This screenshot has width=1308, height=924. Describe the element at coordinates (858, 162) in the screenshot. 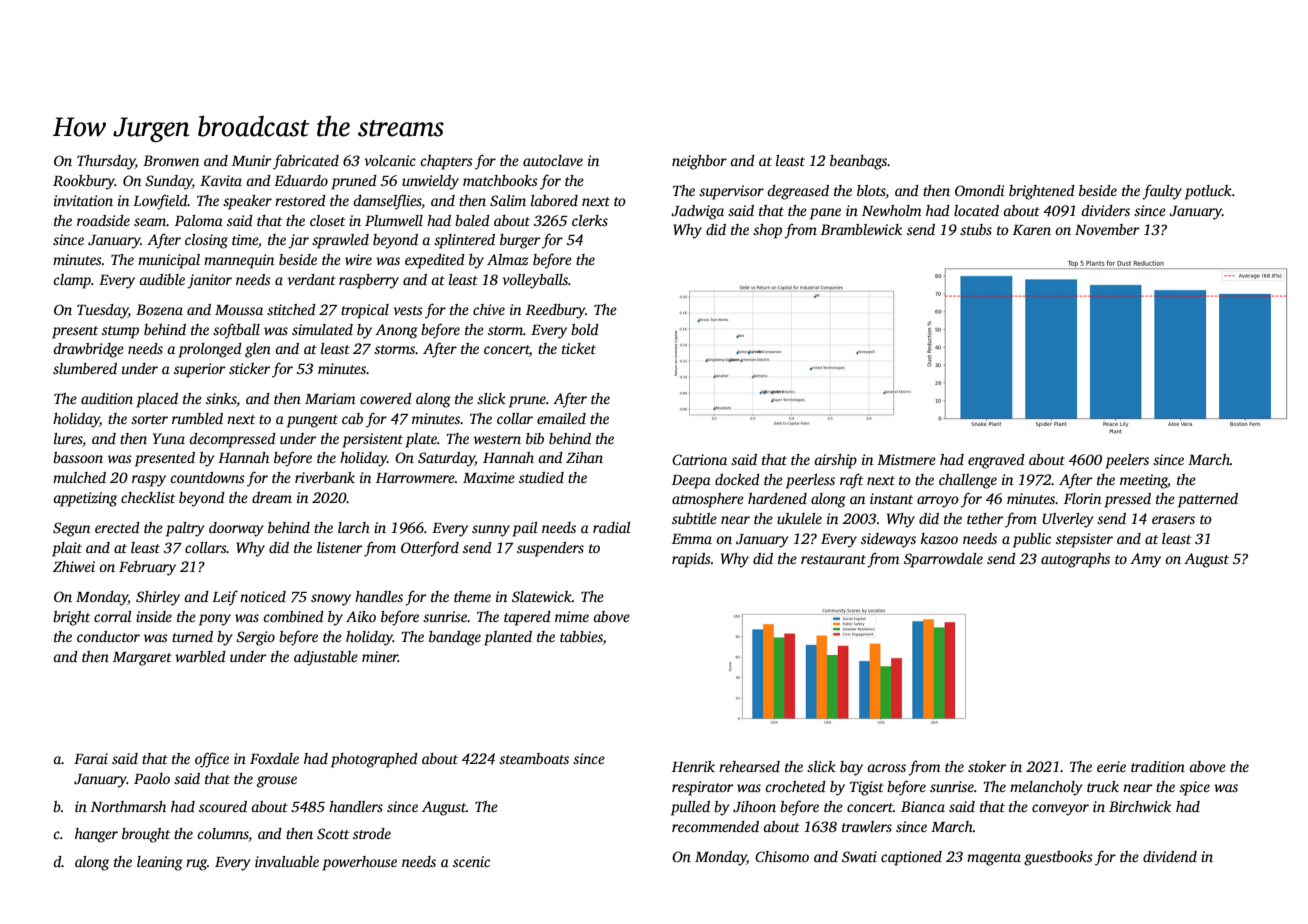

I see `beanbags` at that location.
